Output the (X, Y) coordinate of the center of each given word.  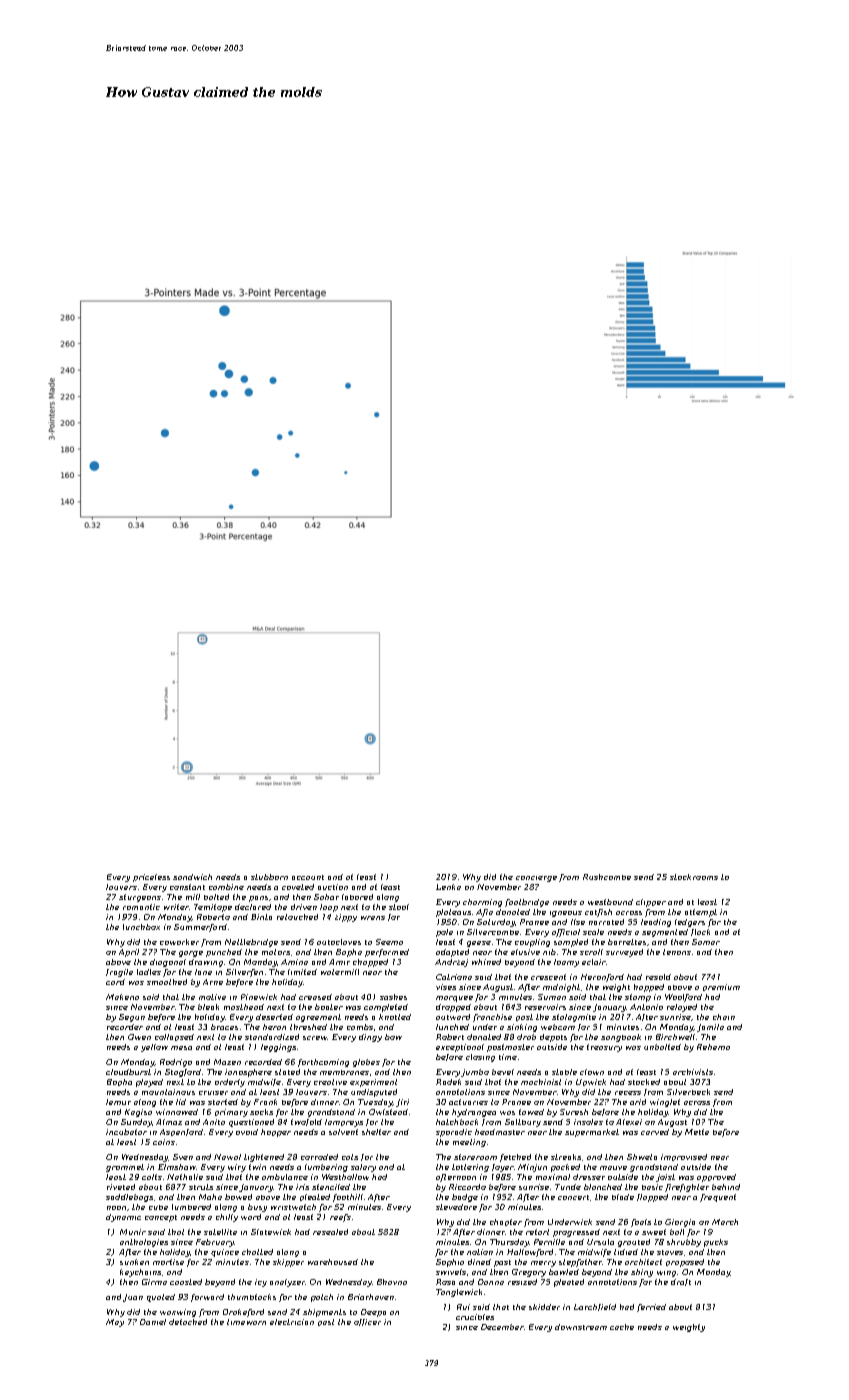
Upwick (591, 1082)
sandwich (192, 877)
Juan (133, 1298)
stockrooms (694, 877)
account (308, 877)
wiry (237, 1168)
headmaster (500, 1132)
